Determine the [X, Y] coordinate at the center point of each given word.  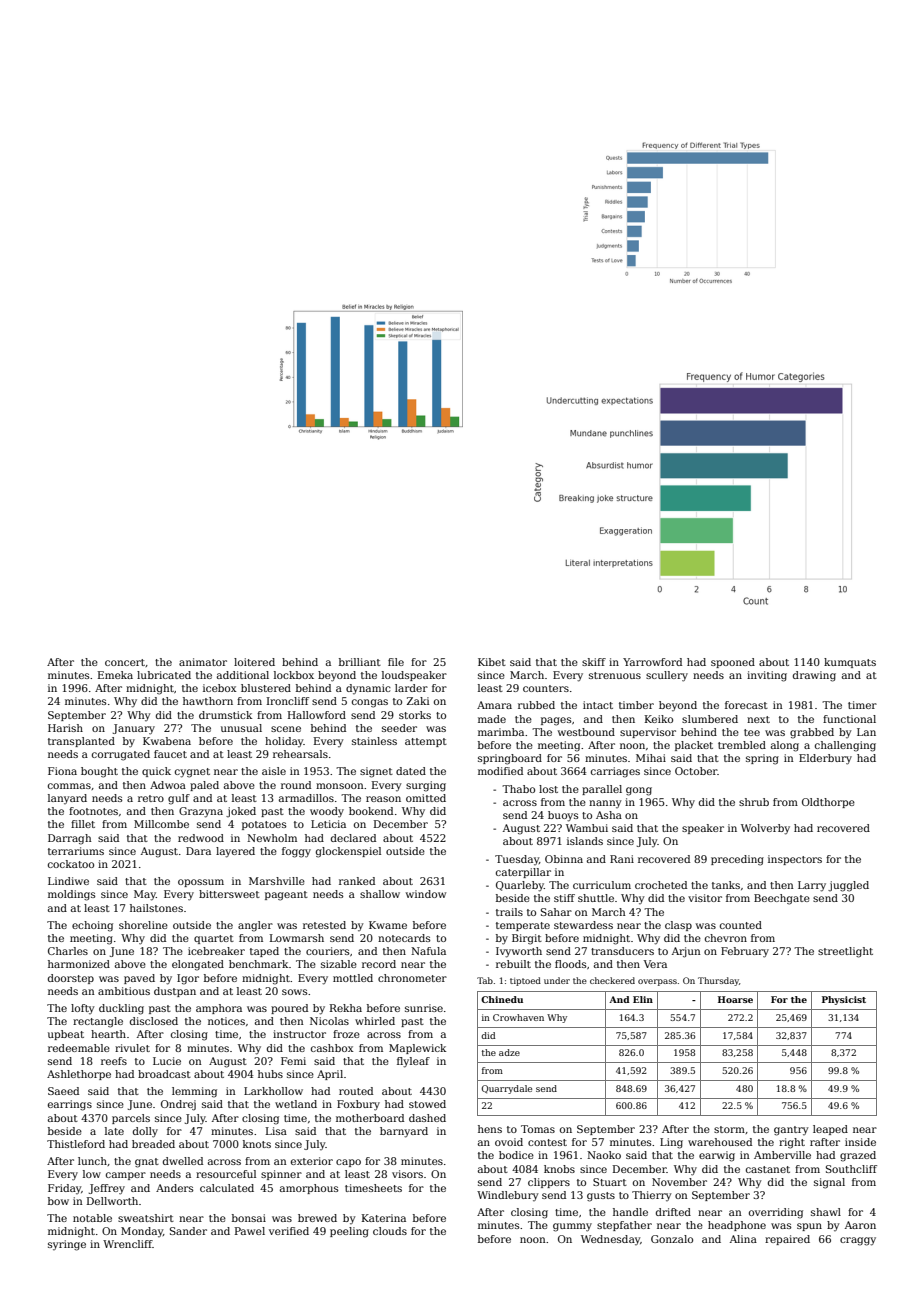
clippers [549, 1183]
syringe [67, 1245]
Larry [812, 886]
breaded [153, 1144]
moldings [71, 895]
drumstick [225, 715]
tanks [726, 885]
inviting [767, 676]
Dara [198, 851]
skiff [594, 662]
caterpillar [523, 873]
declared [353, 838]
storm [729, 1129]
